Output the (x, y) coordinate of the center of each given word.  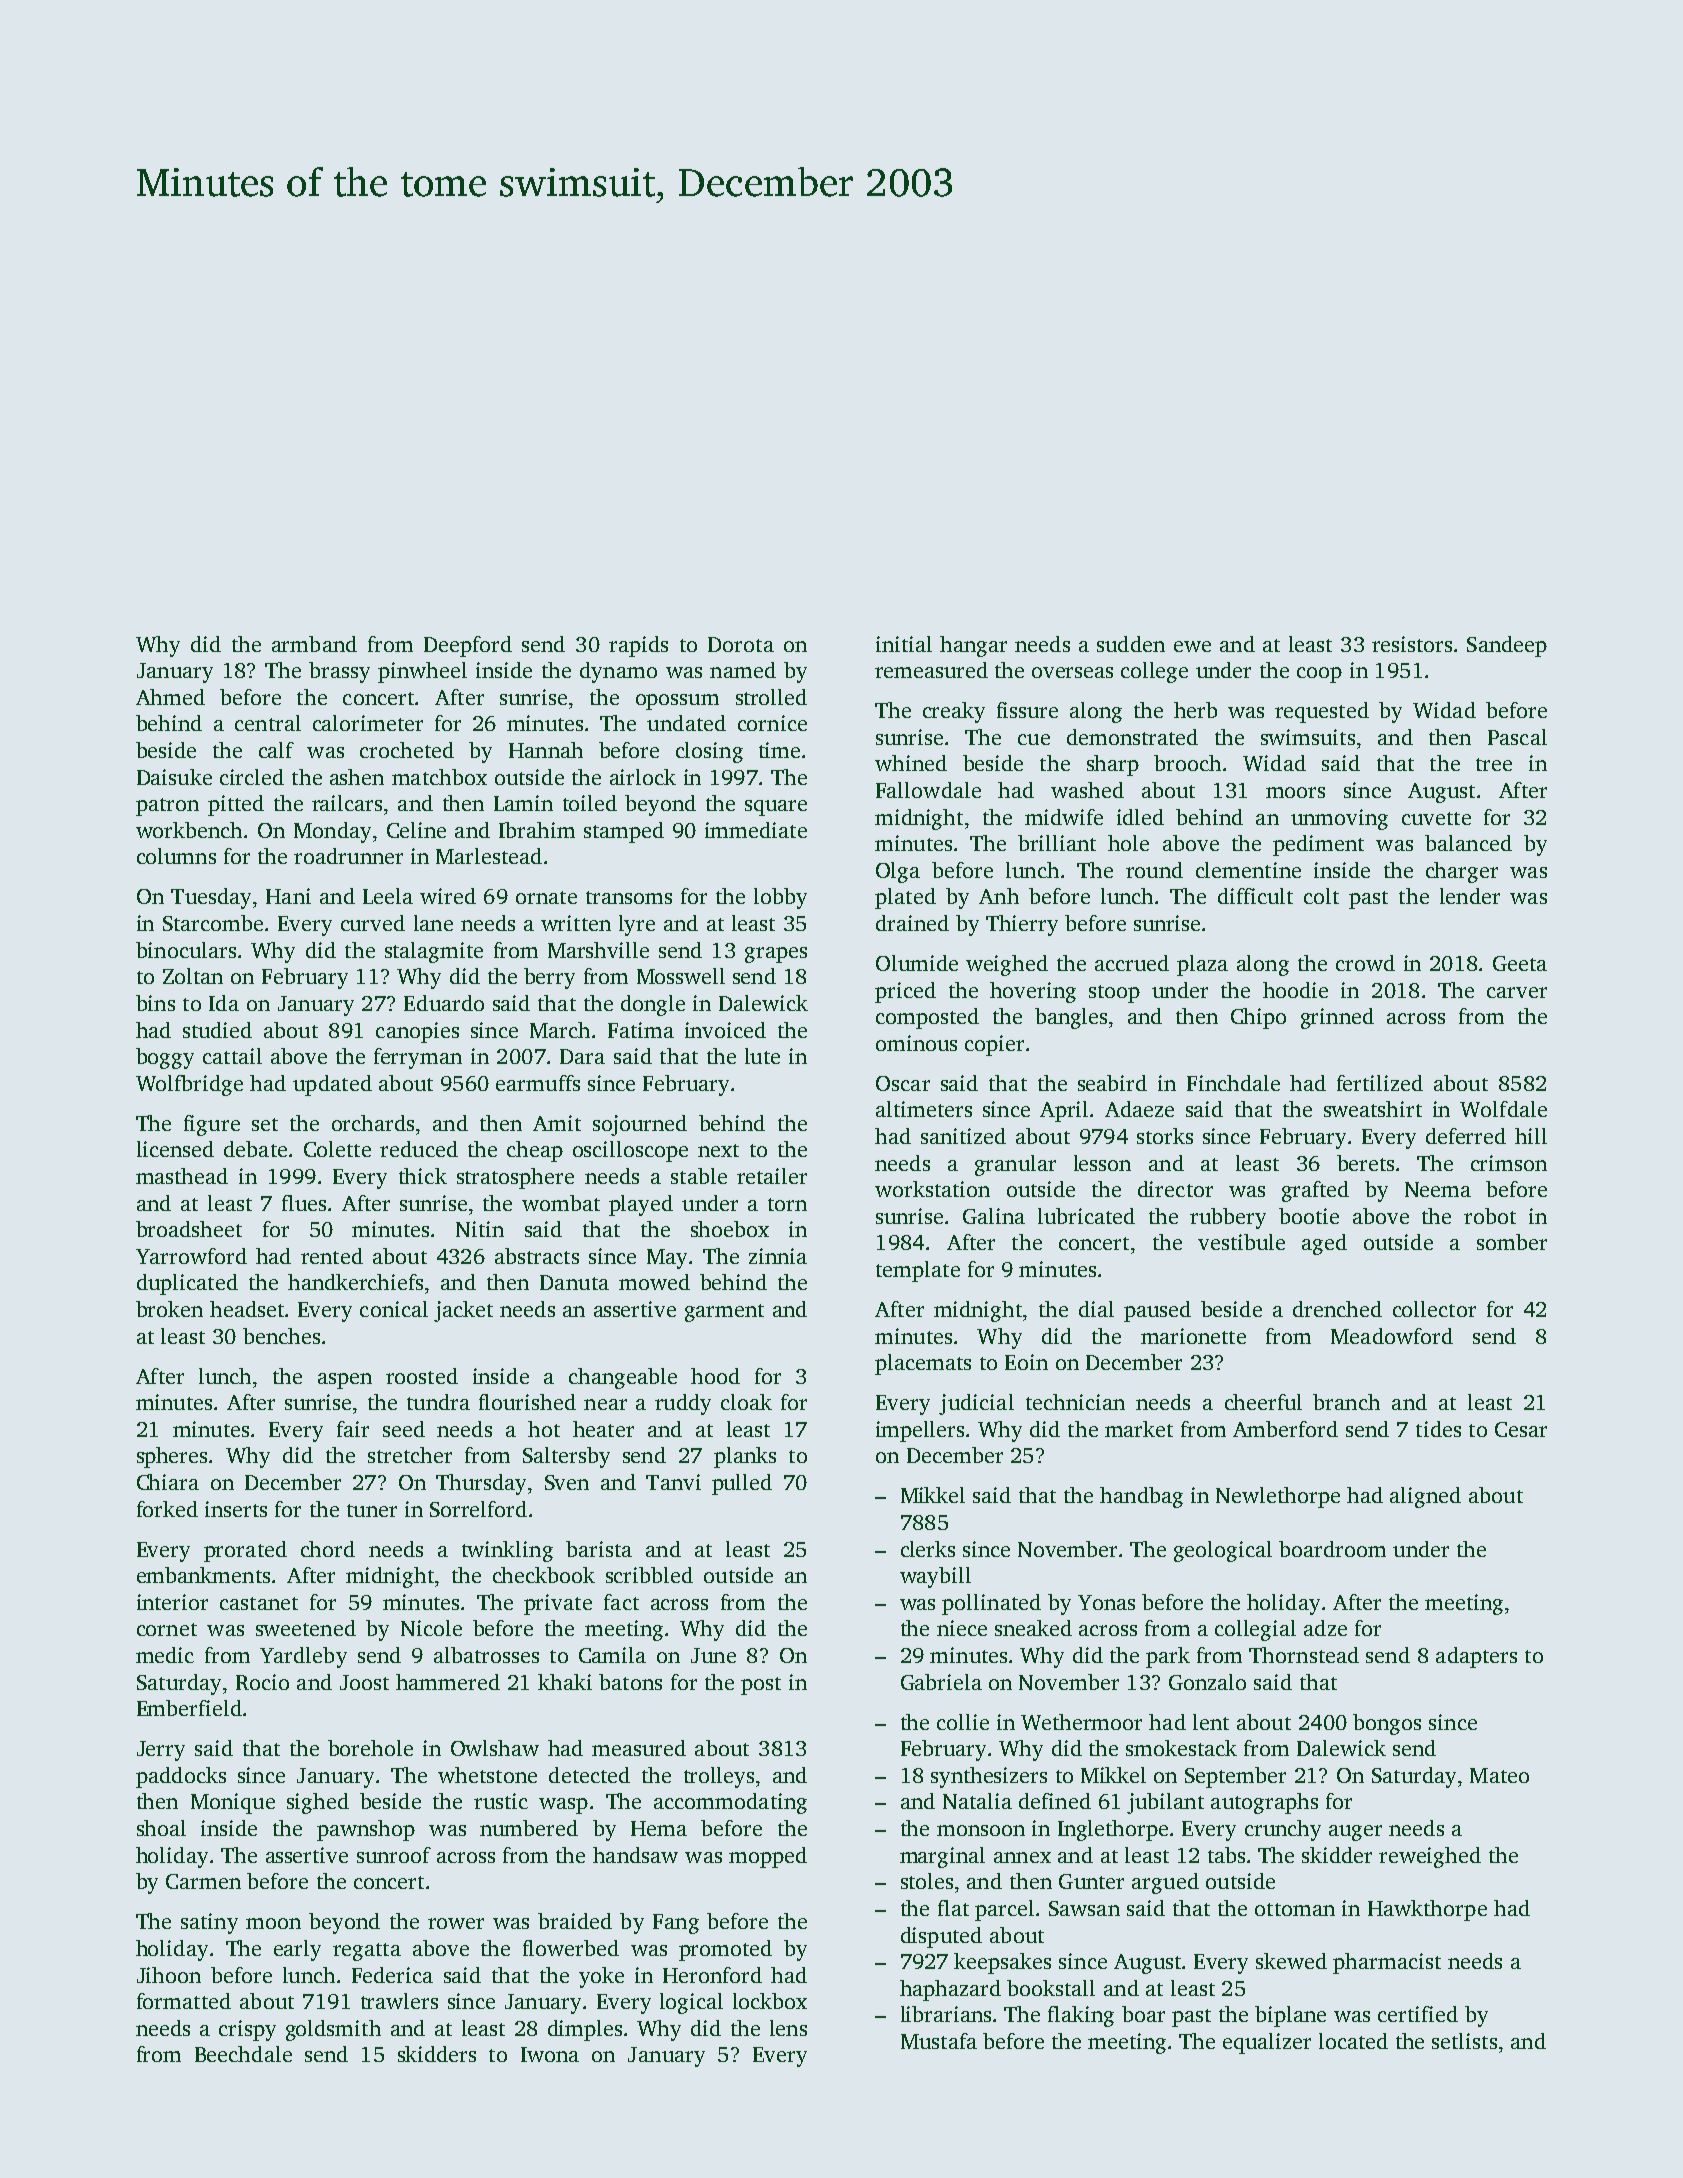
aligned (1425, 1497)
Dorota (741, 644)
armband (314, 644)
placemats (923, 1364)
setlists (1464, 2041)
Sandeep (1507, 646)
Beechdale (243, 2054)
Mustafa (939, 2041)
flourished (527, 1402)
